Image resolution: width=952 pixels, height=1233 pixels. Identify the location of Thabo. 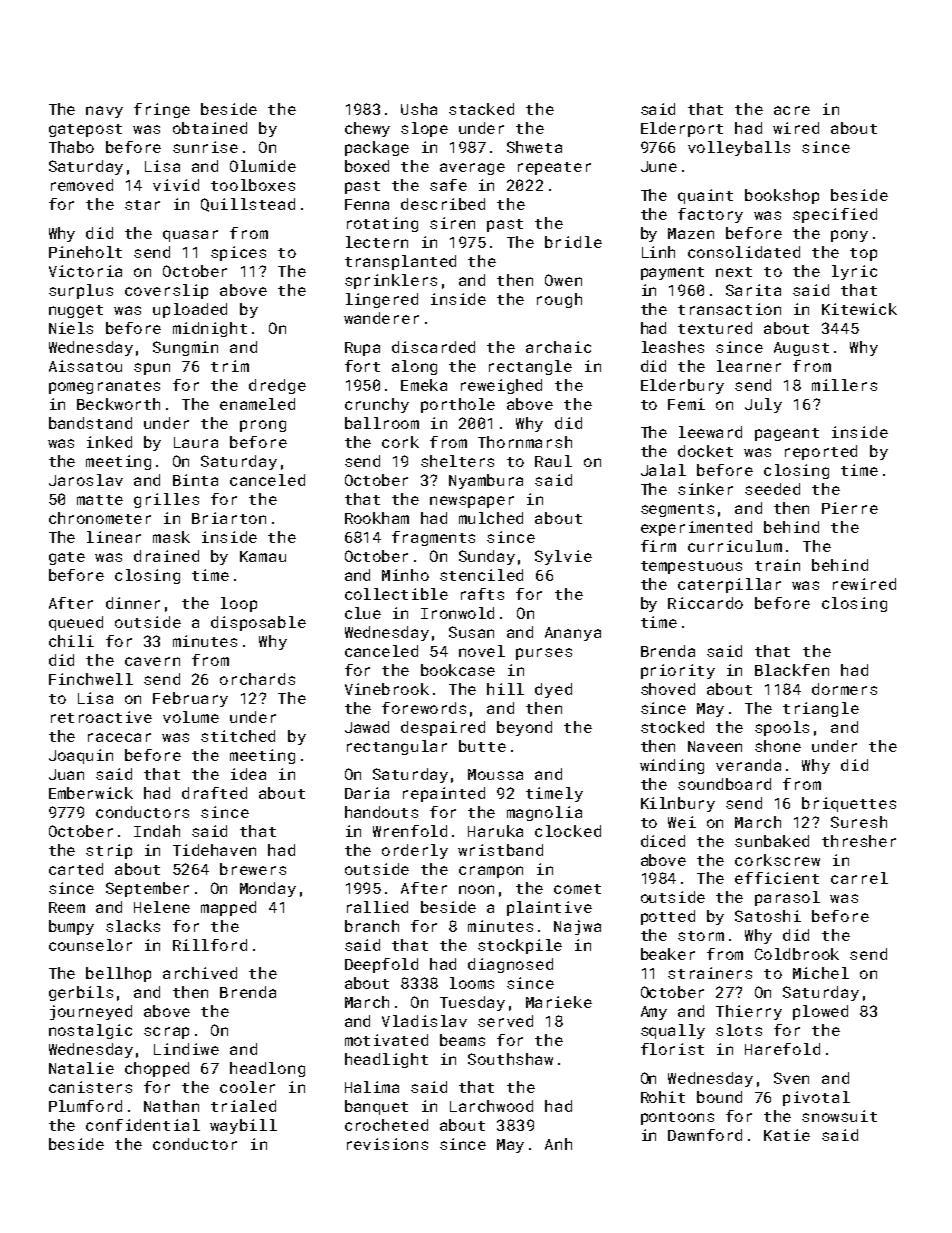
(71, 147).
